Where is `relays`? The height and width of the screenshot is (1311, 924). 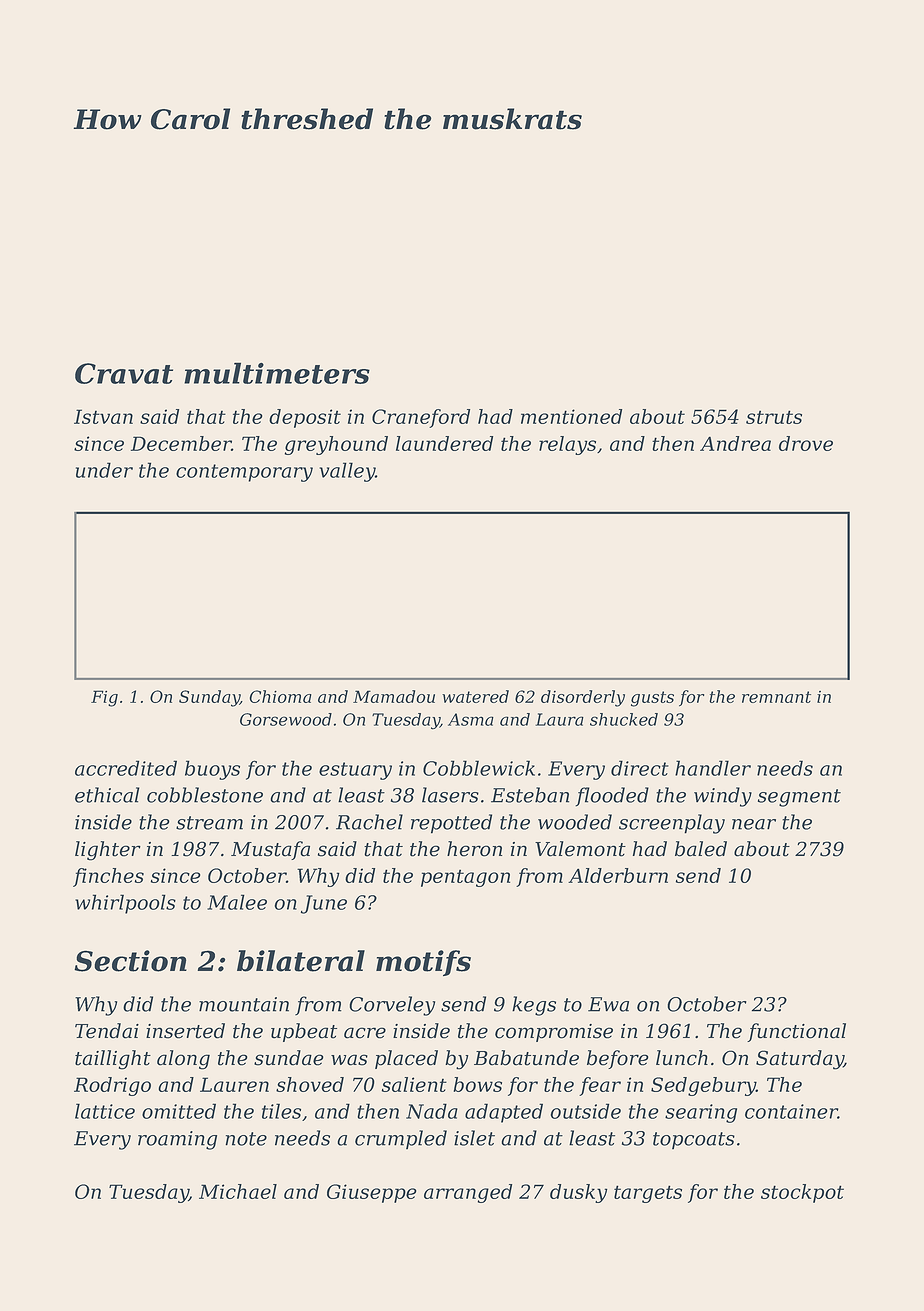
relays is located at coordinates (567, 445).
